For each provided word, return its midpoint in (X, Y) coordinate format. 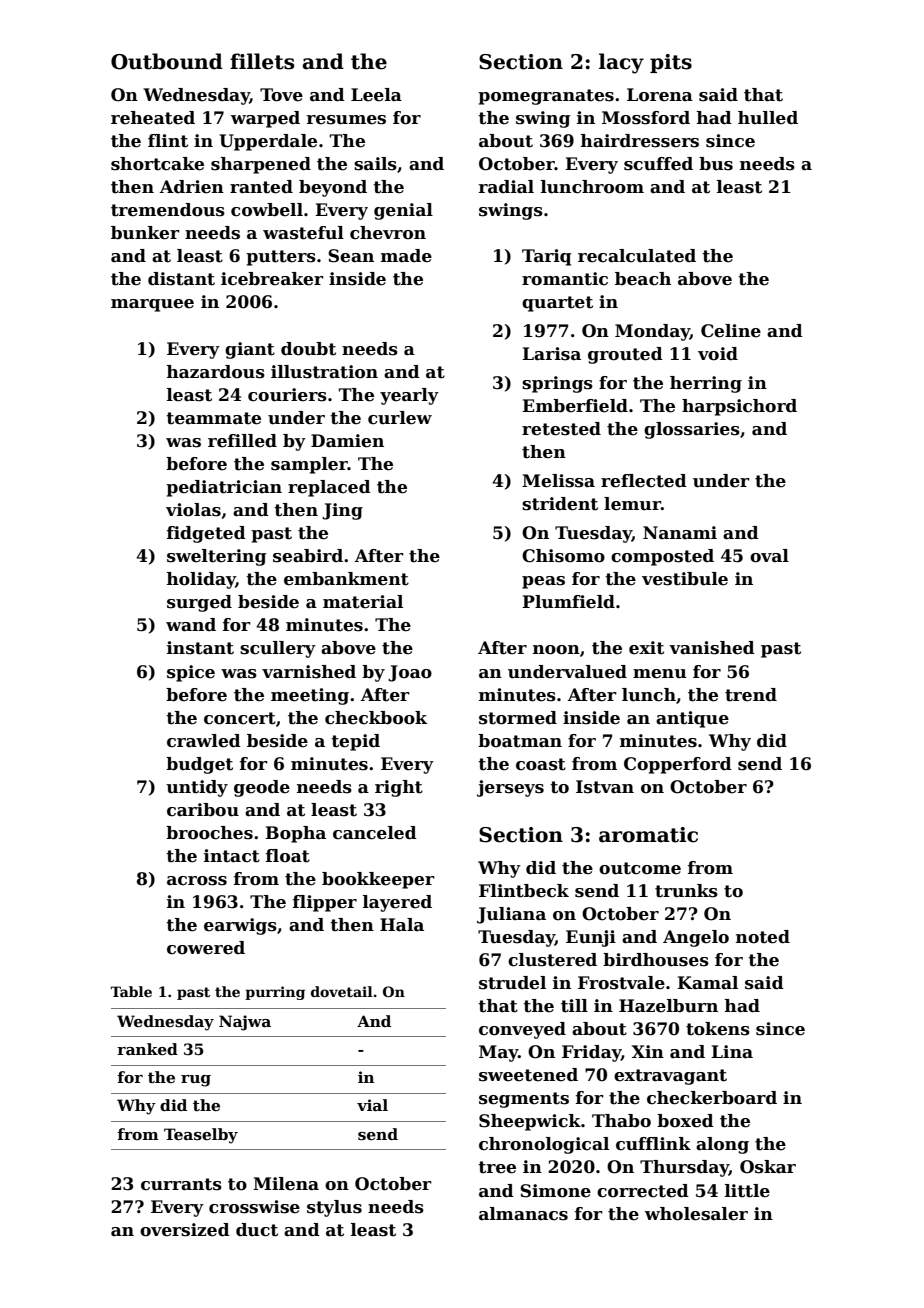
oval (769, 556)
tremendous (168, 210)
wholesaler (696, 1214)
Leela (376, 95)
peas (543, 582)
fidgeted (206, 534)
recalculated (637, 256)
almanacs (523, 1214)
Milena (286, 1184)
